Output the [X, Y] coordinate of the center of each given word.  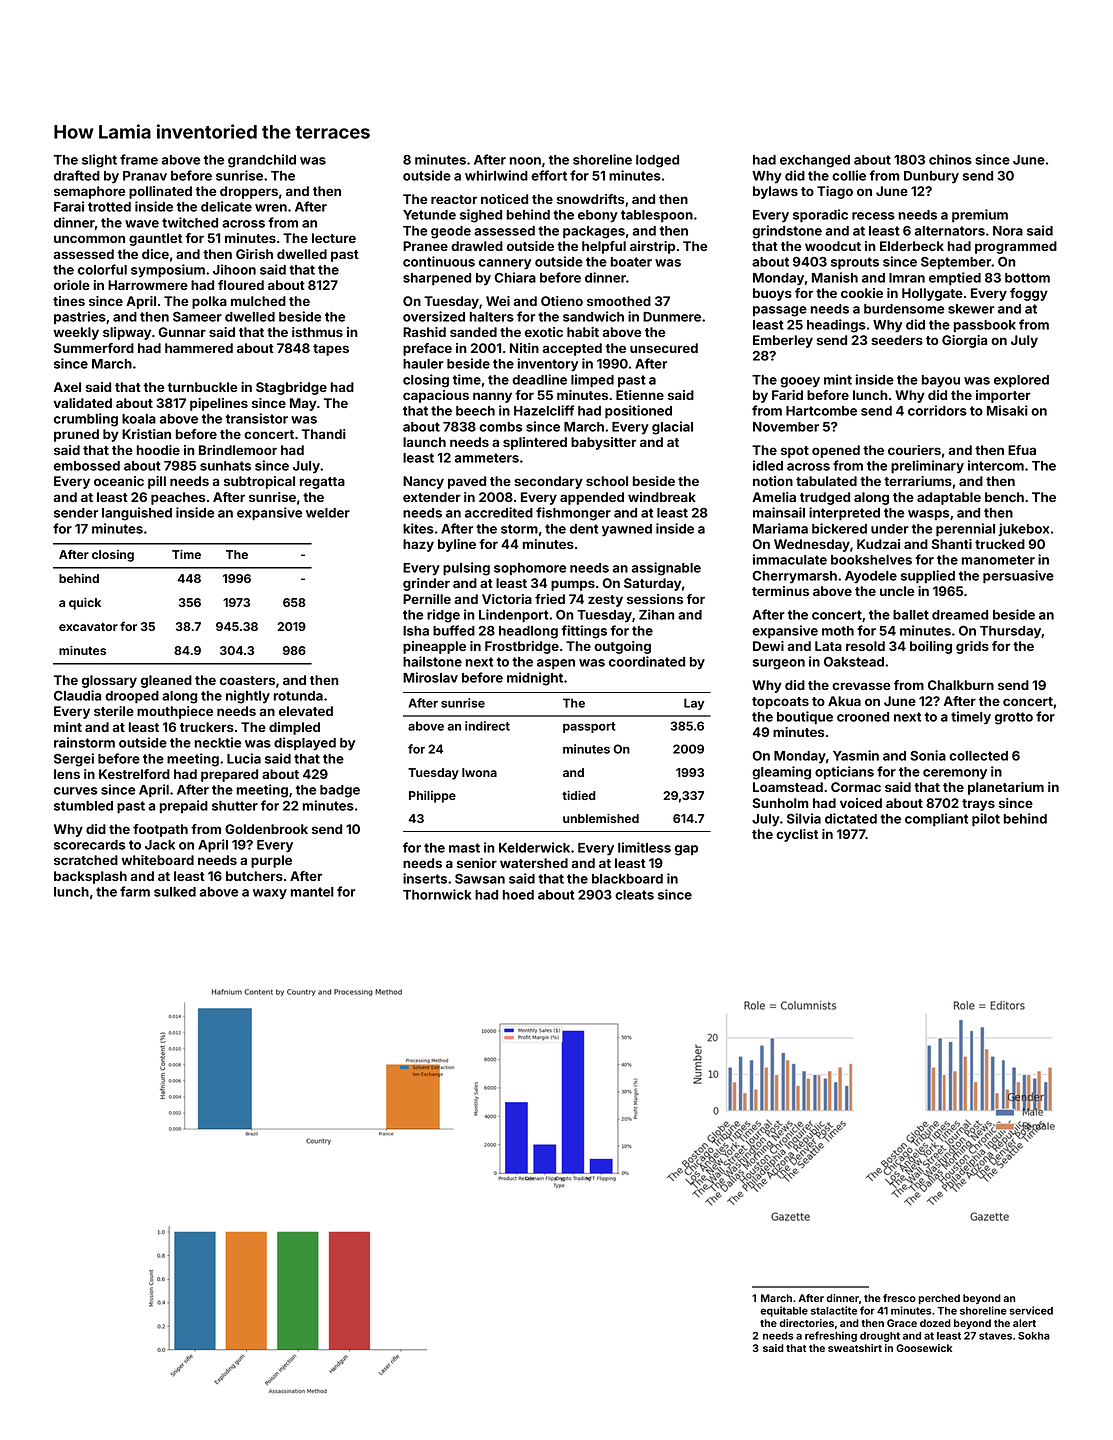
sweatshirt [855, 1348]
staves [995, 1336]
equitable [784, 1311]
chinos [950, 159]
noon [525, 161]
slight [99, 161]
